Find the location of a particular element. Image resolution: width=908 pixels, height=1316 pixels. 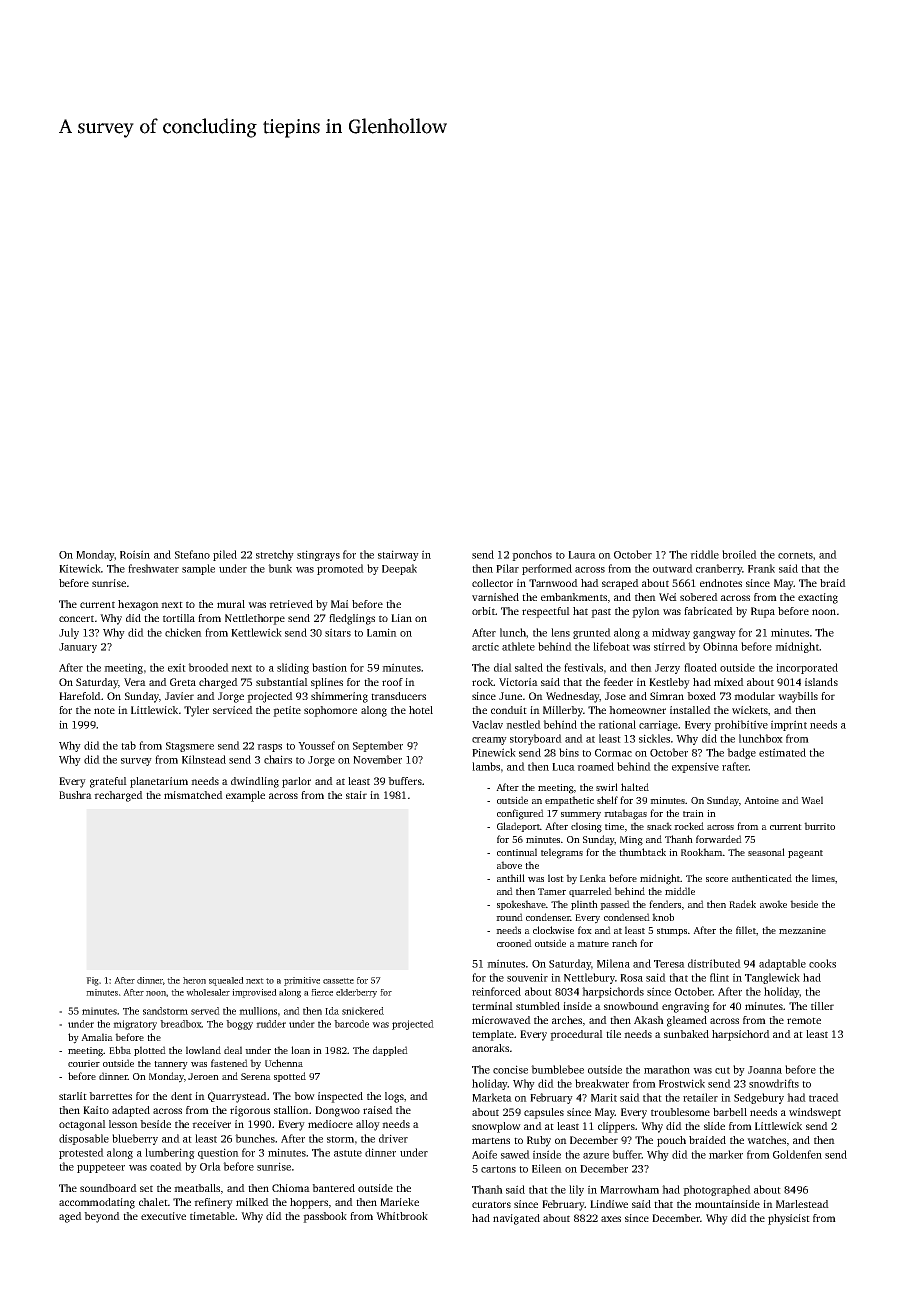

exit is located at coordinates (177, 667).
